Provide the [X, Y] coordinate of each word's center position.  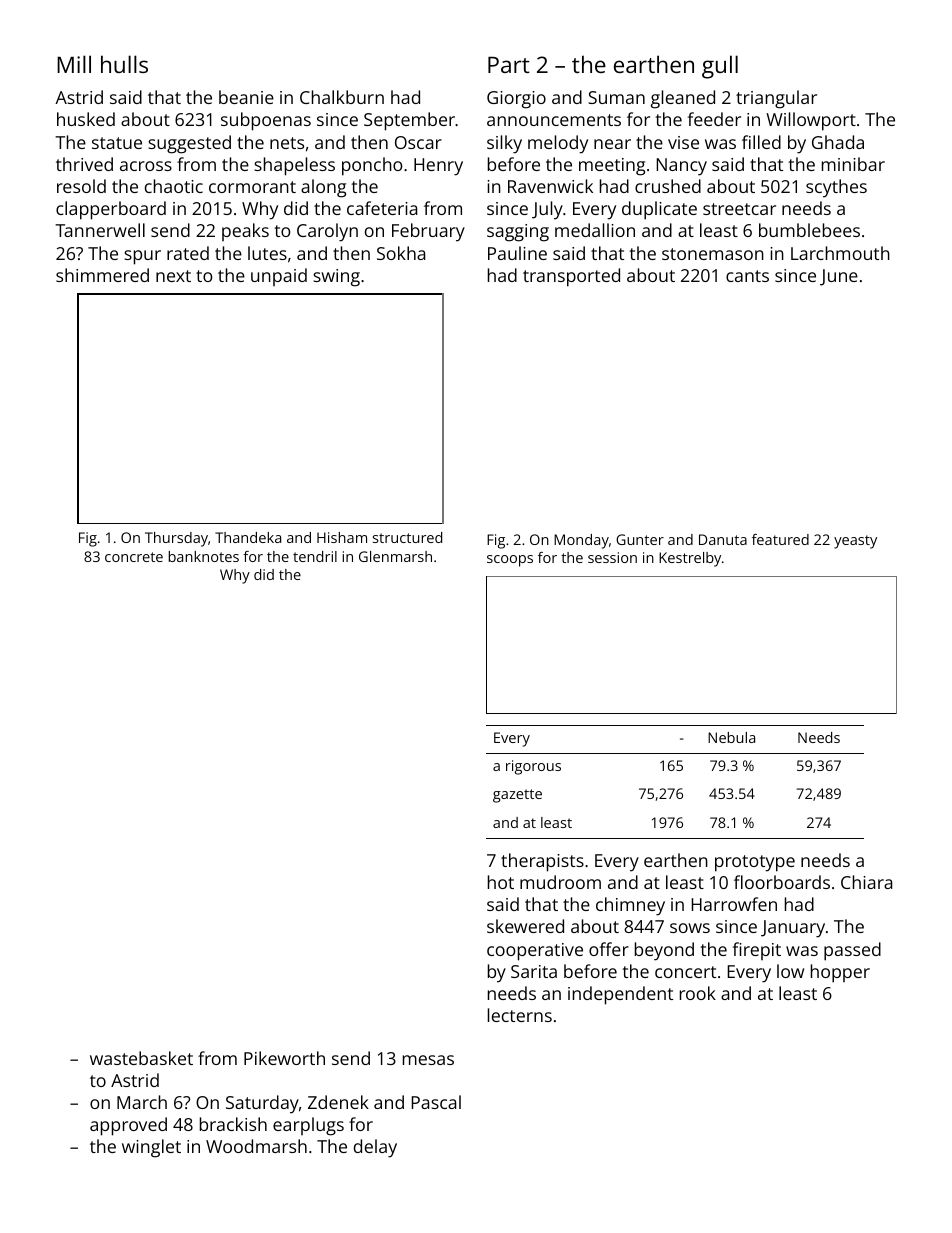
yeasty [855, 542]
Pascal [436, 1102]
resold [81, 186]
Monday [581, 541]
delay [375, 1148]
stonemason [713, 254]
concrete [134, 557]
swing [336, 278]
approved [128, 1126]
